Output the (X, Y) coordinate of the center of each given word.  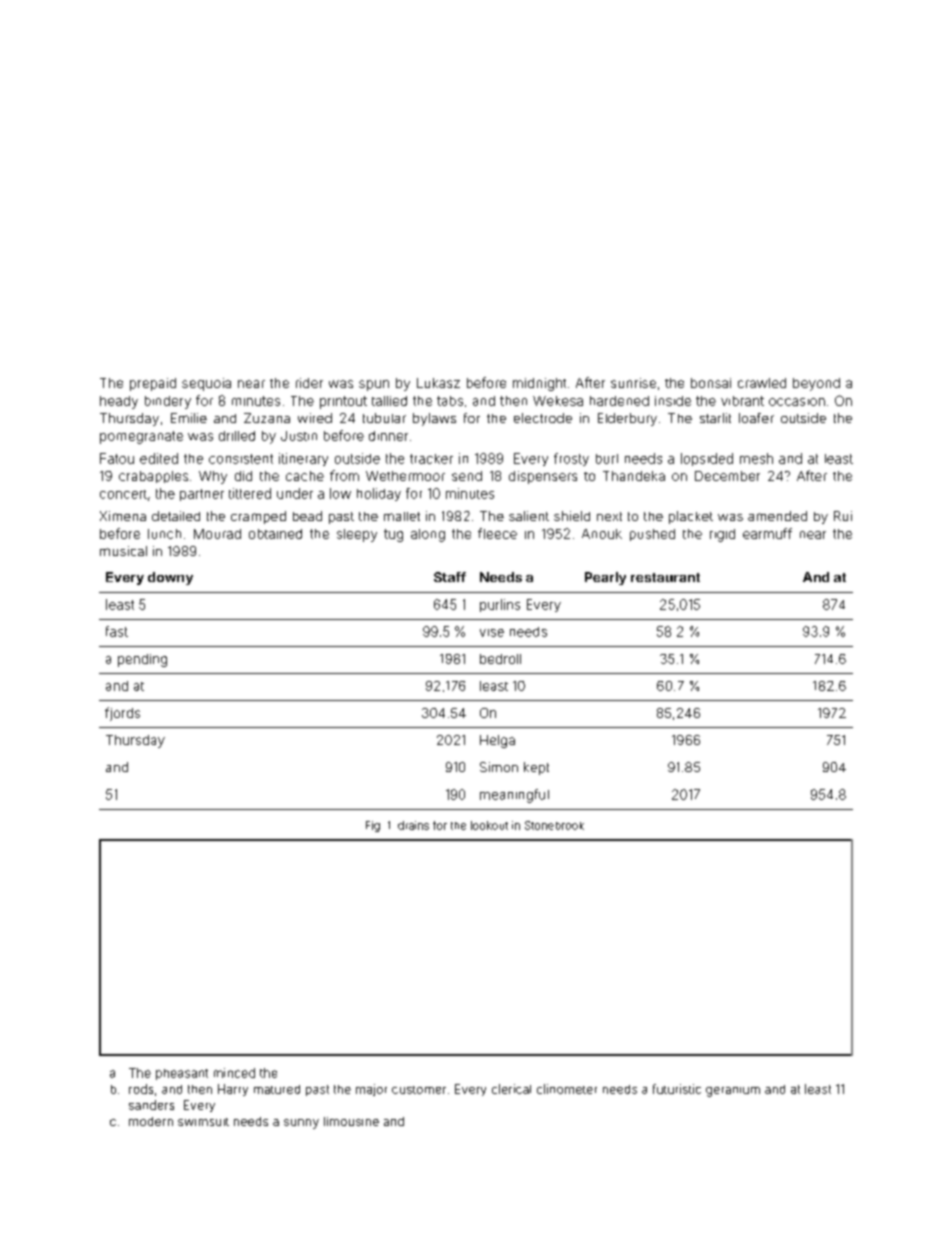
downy (170, 578)
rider (309, 383)
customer (419, 1090)
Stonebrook (554, 825)
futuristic (677, 1089)
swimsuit (203, 1122)
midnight (539, 384)
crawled (762, 383)
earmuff (767, 533)
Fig (373, 826)
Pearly (605, 578)
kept (536, 768)
